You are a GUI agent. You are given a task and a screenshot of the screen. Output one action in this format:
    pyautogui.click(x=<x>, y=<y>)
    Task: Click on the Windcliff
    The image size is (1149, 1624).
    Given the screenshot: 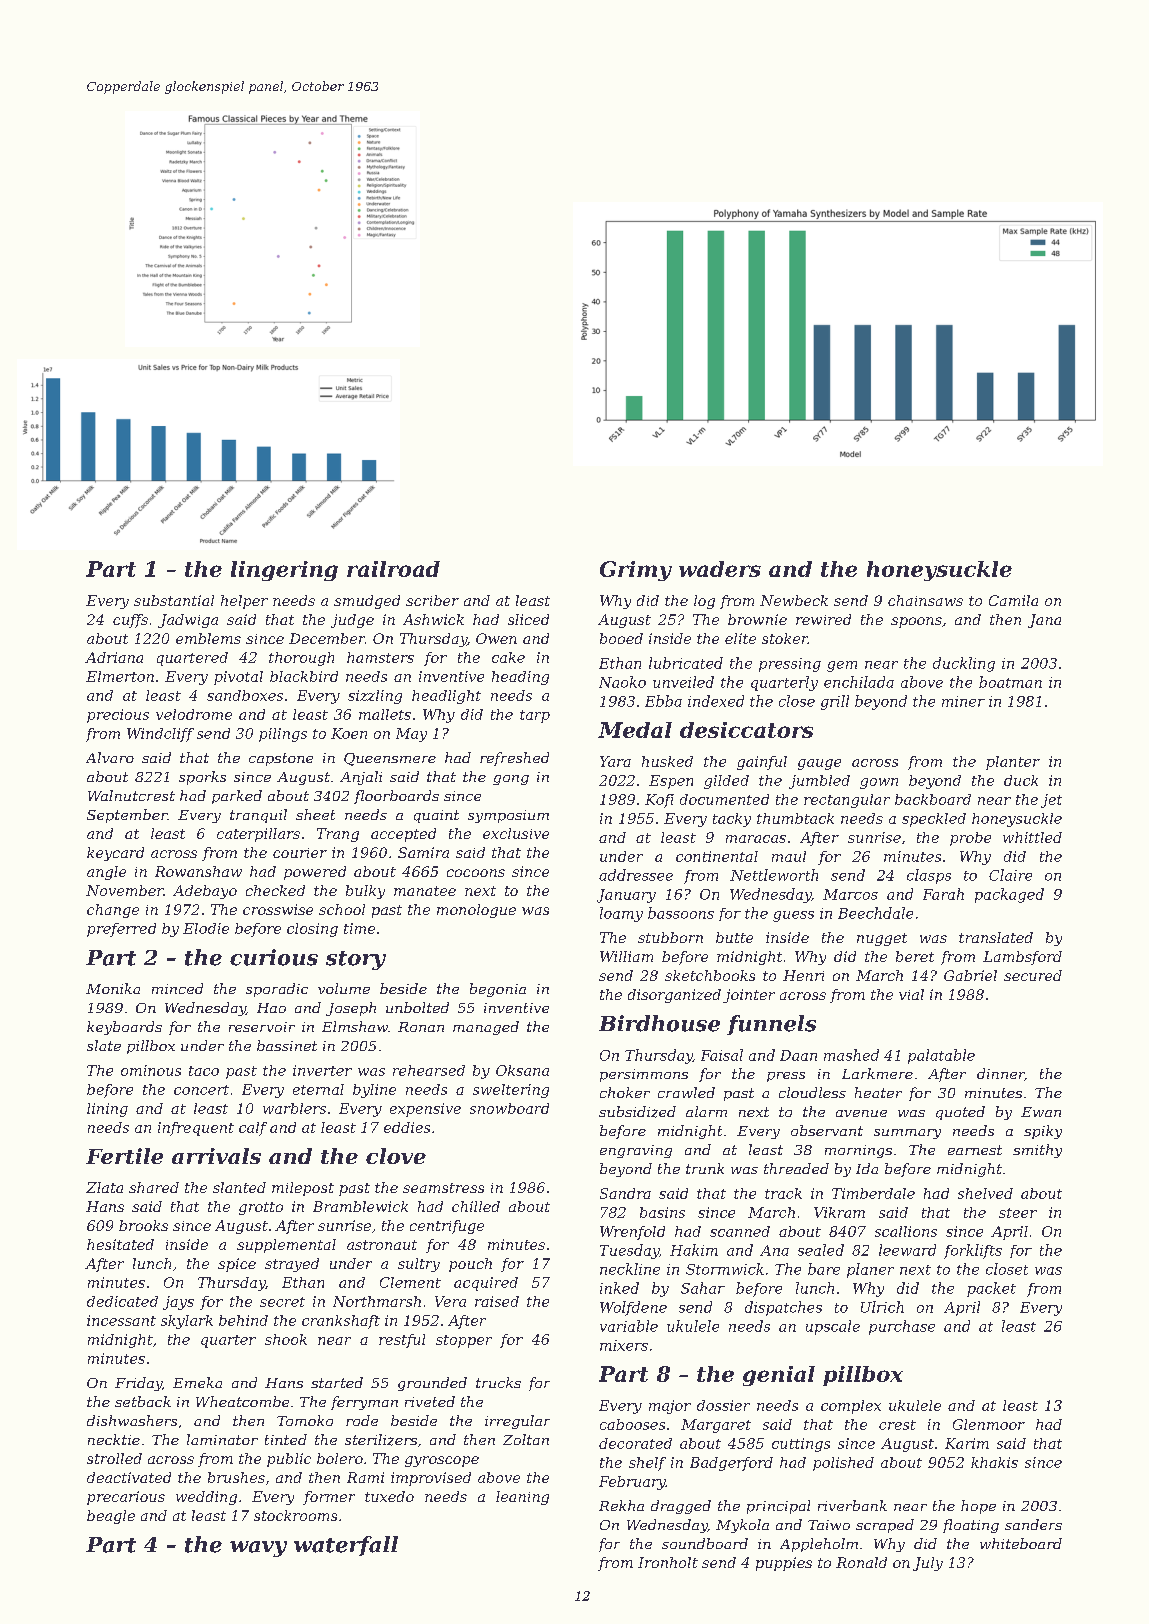 What is the action you would take?
    pyautogui.click(x=160, y=735)
